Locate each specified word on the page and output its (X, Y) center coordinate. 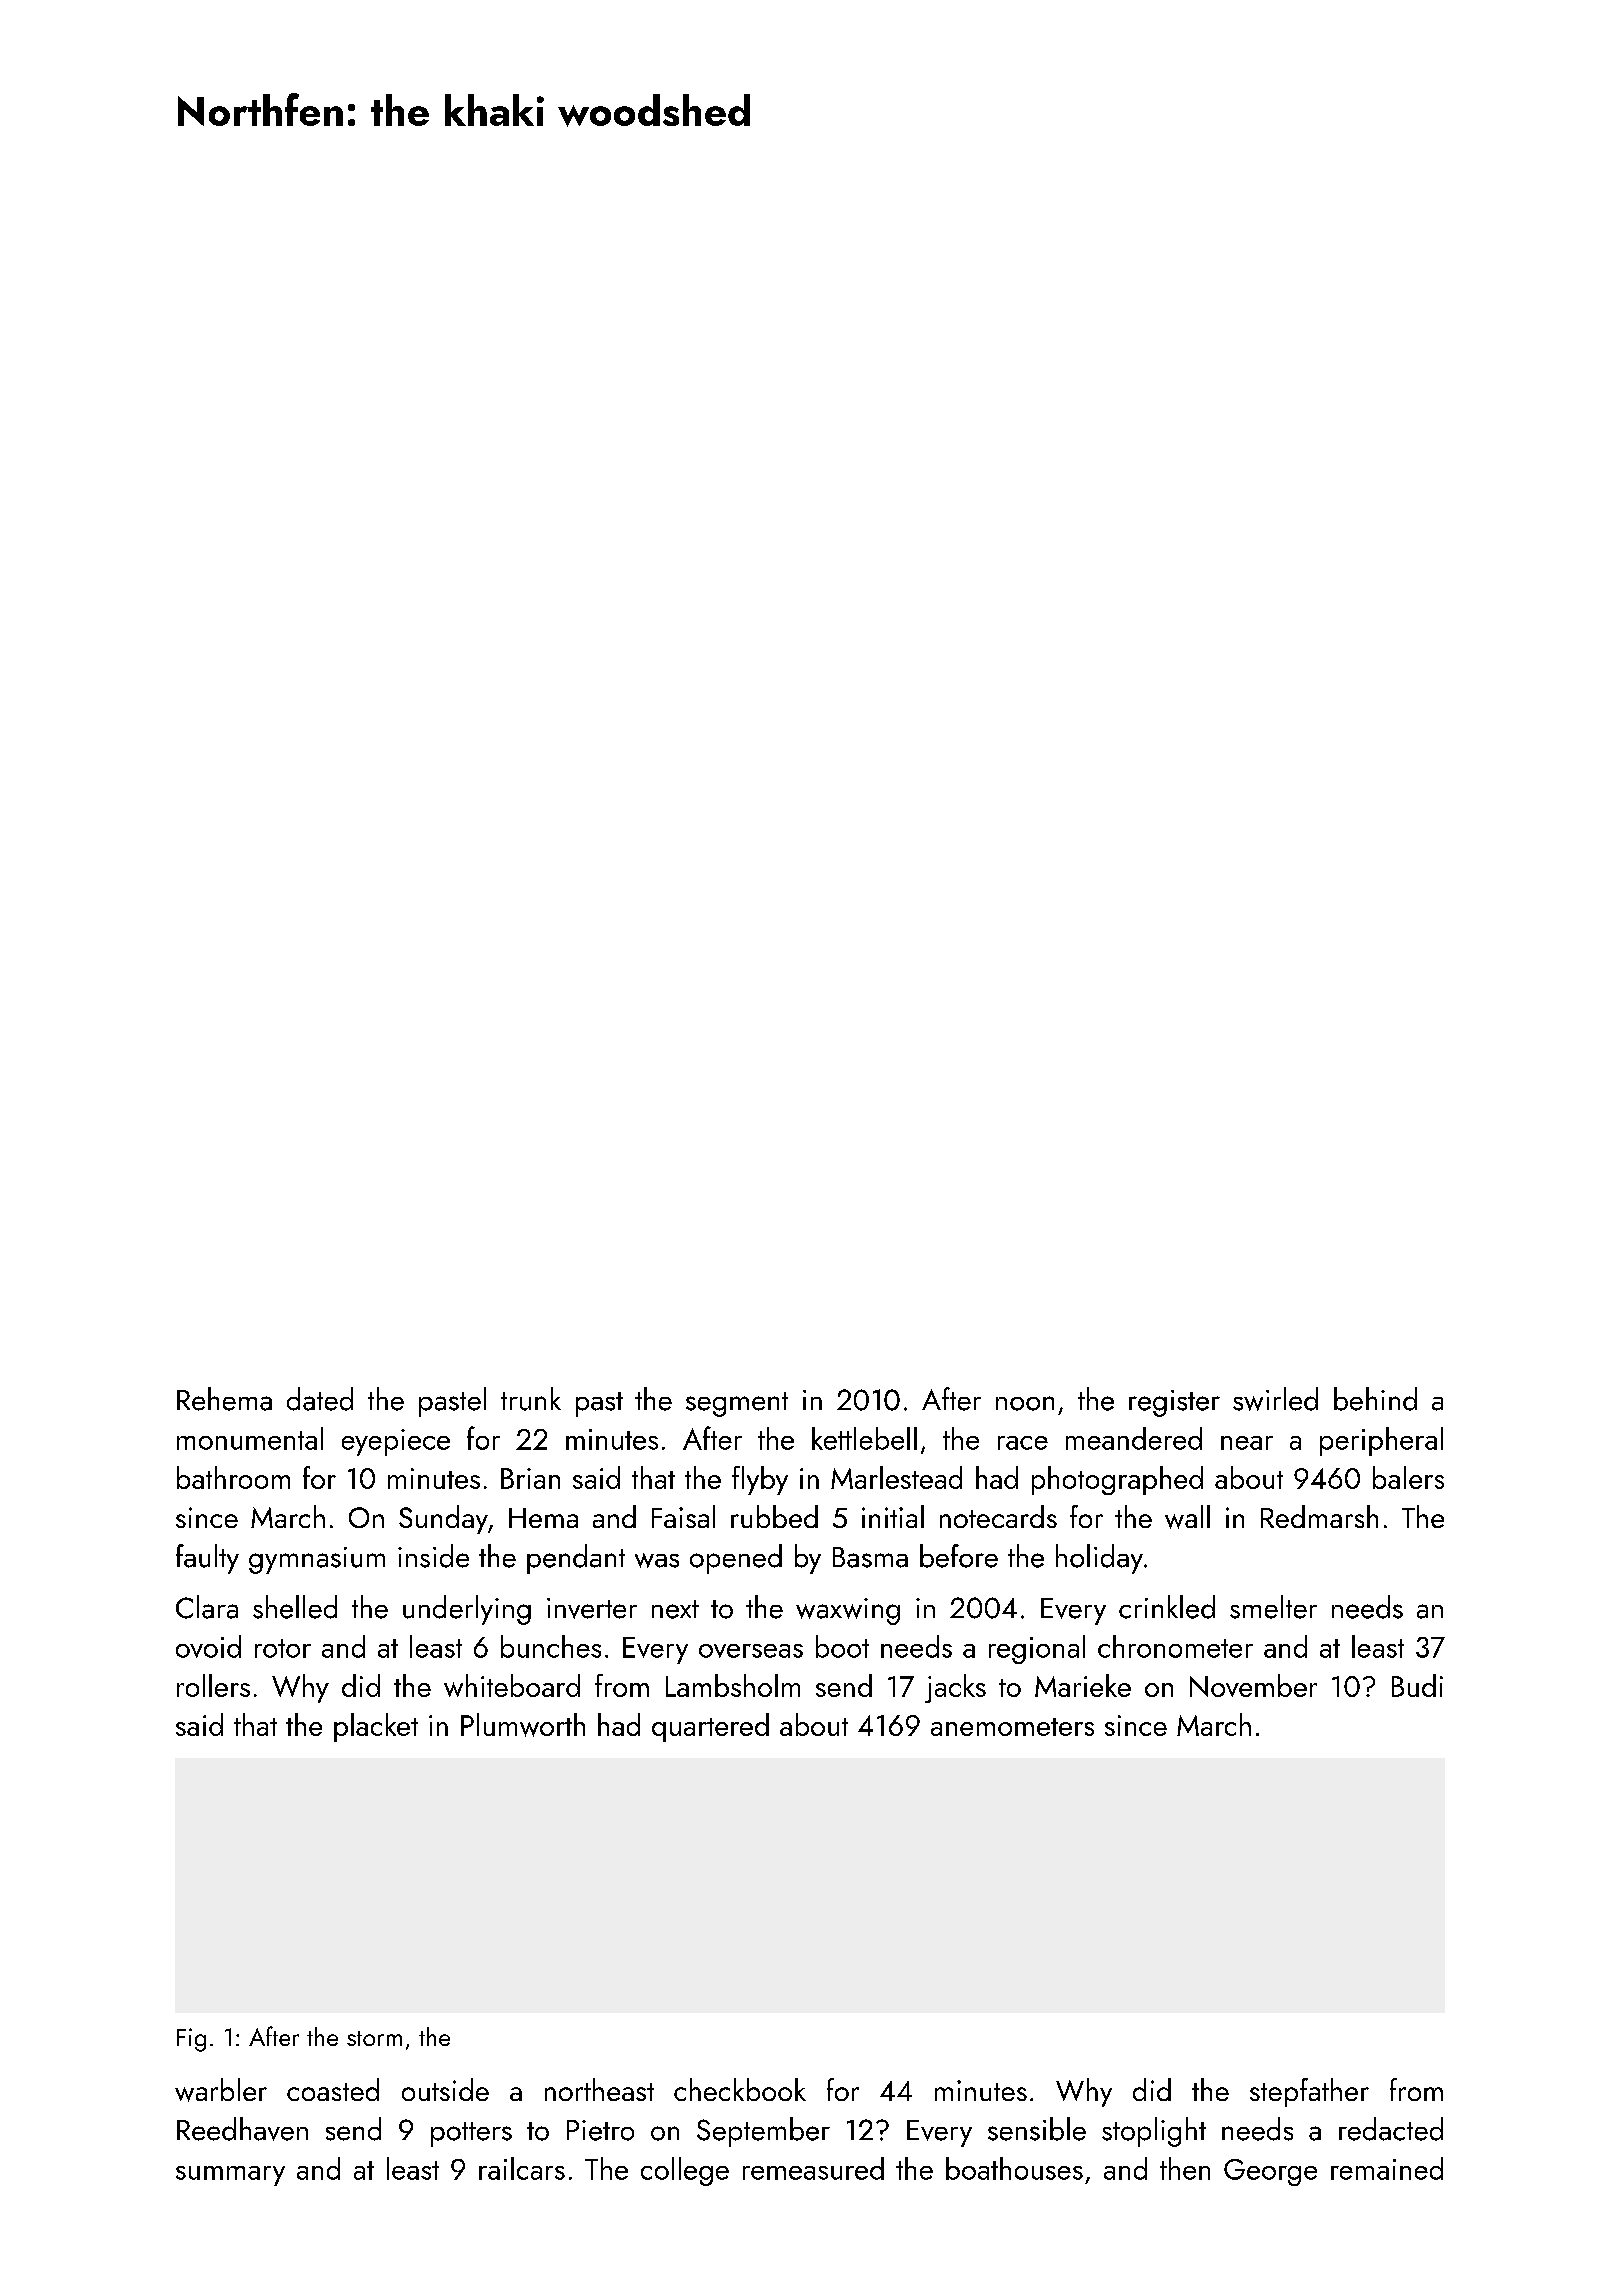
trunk (531, 1399)
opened (736, 1559)
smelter (1273, 1607)
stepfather (1309, 2092)
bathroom (233, 1477)
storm (374, 2038)
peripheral (1381, 1441)
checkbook (740, 2089)
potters (471, 2134)
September (763, 2132)
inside (433, 1556)
